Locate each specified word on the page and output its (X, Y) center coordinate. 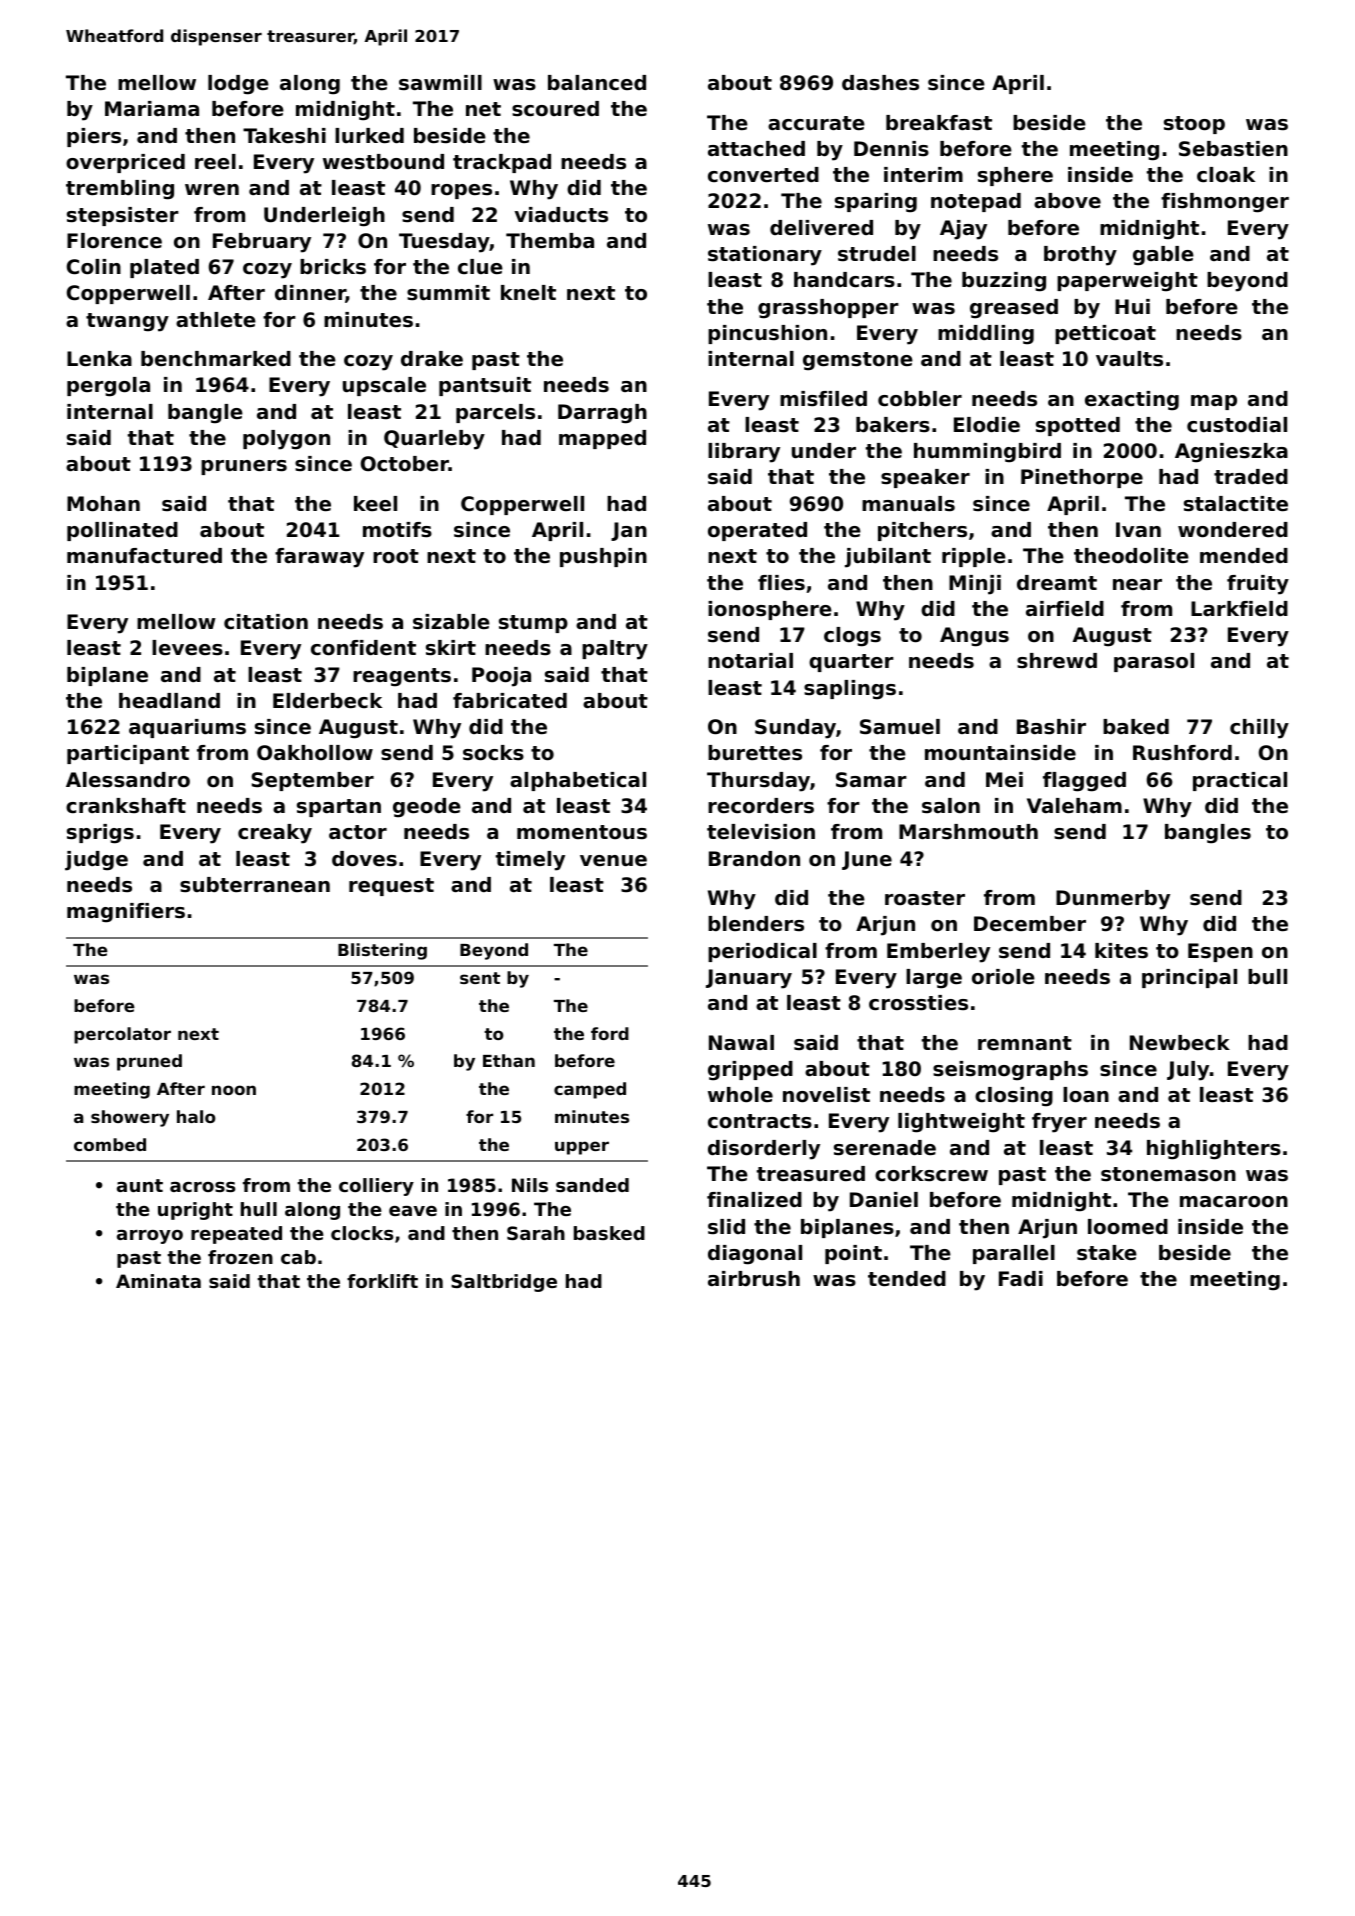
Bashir (1051, 727)
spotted (1078, 426)
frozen (240, 1257)
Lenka (99, 359)
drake (432, 359)
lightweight (961, 1123)
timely (530, 861)
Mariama (152, 108)
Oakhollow (315, 753)
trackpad (502, 163)
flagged (1084, 782)
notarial (750, 661)
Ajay (963, 230)
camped (590, 1090)
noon (234, 1090)
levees (187, 648)
